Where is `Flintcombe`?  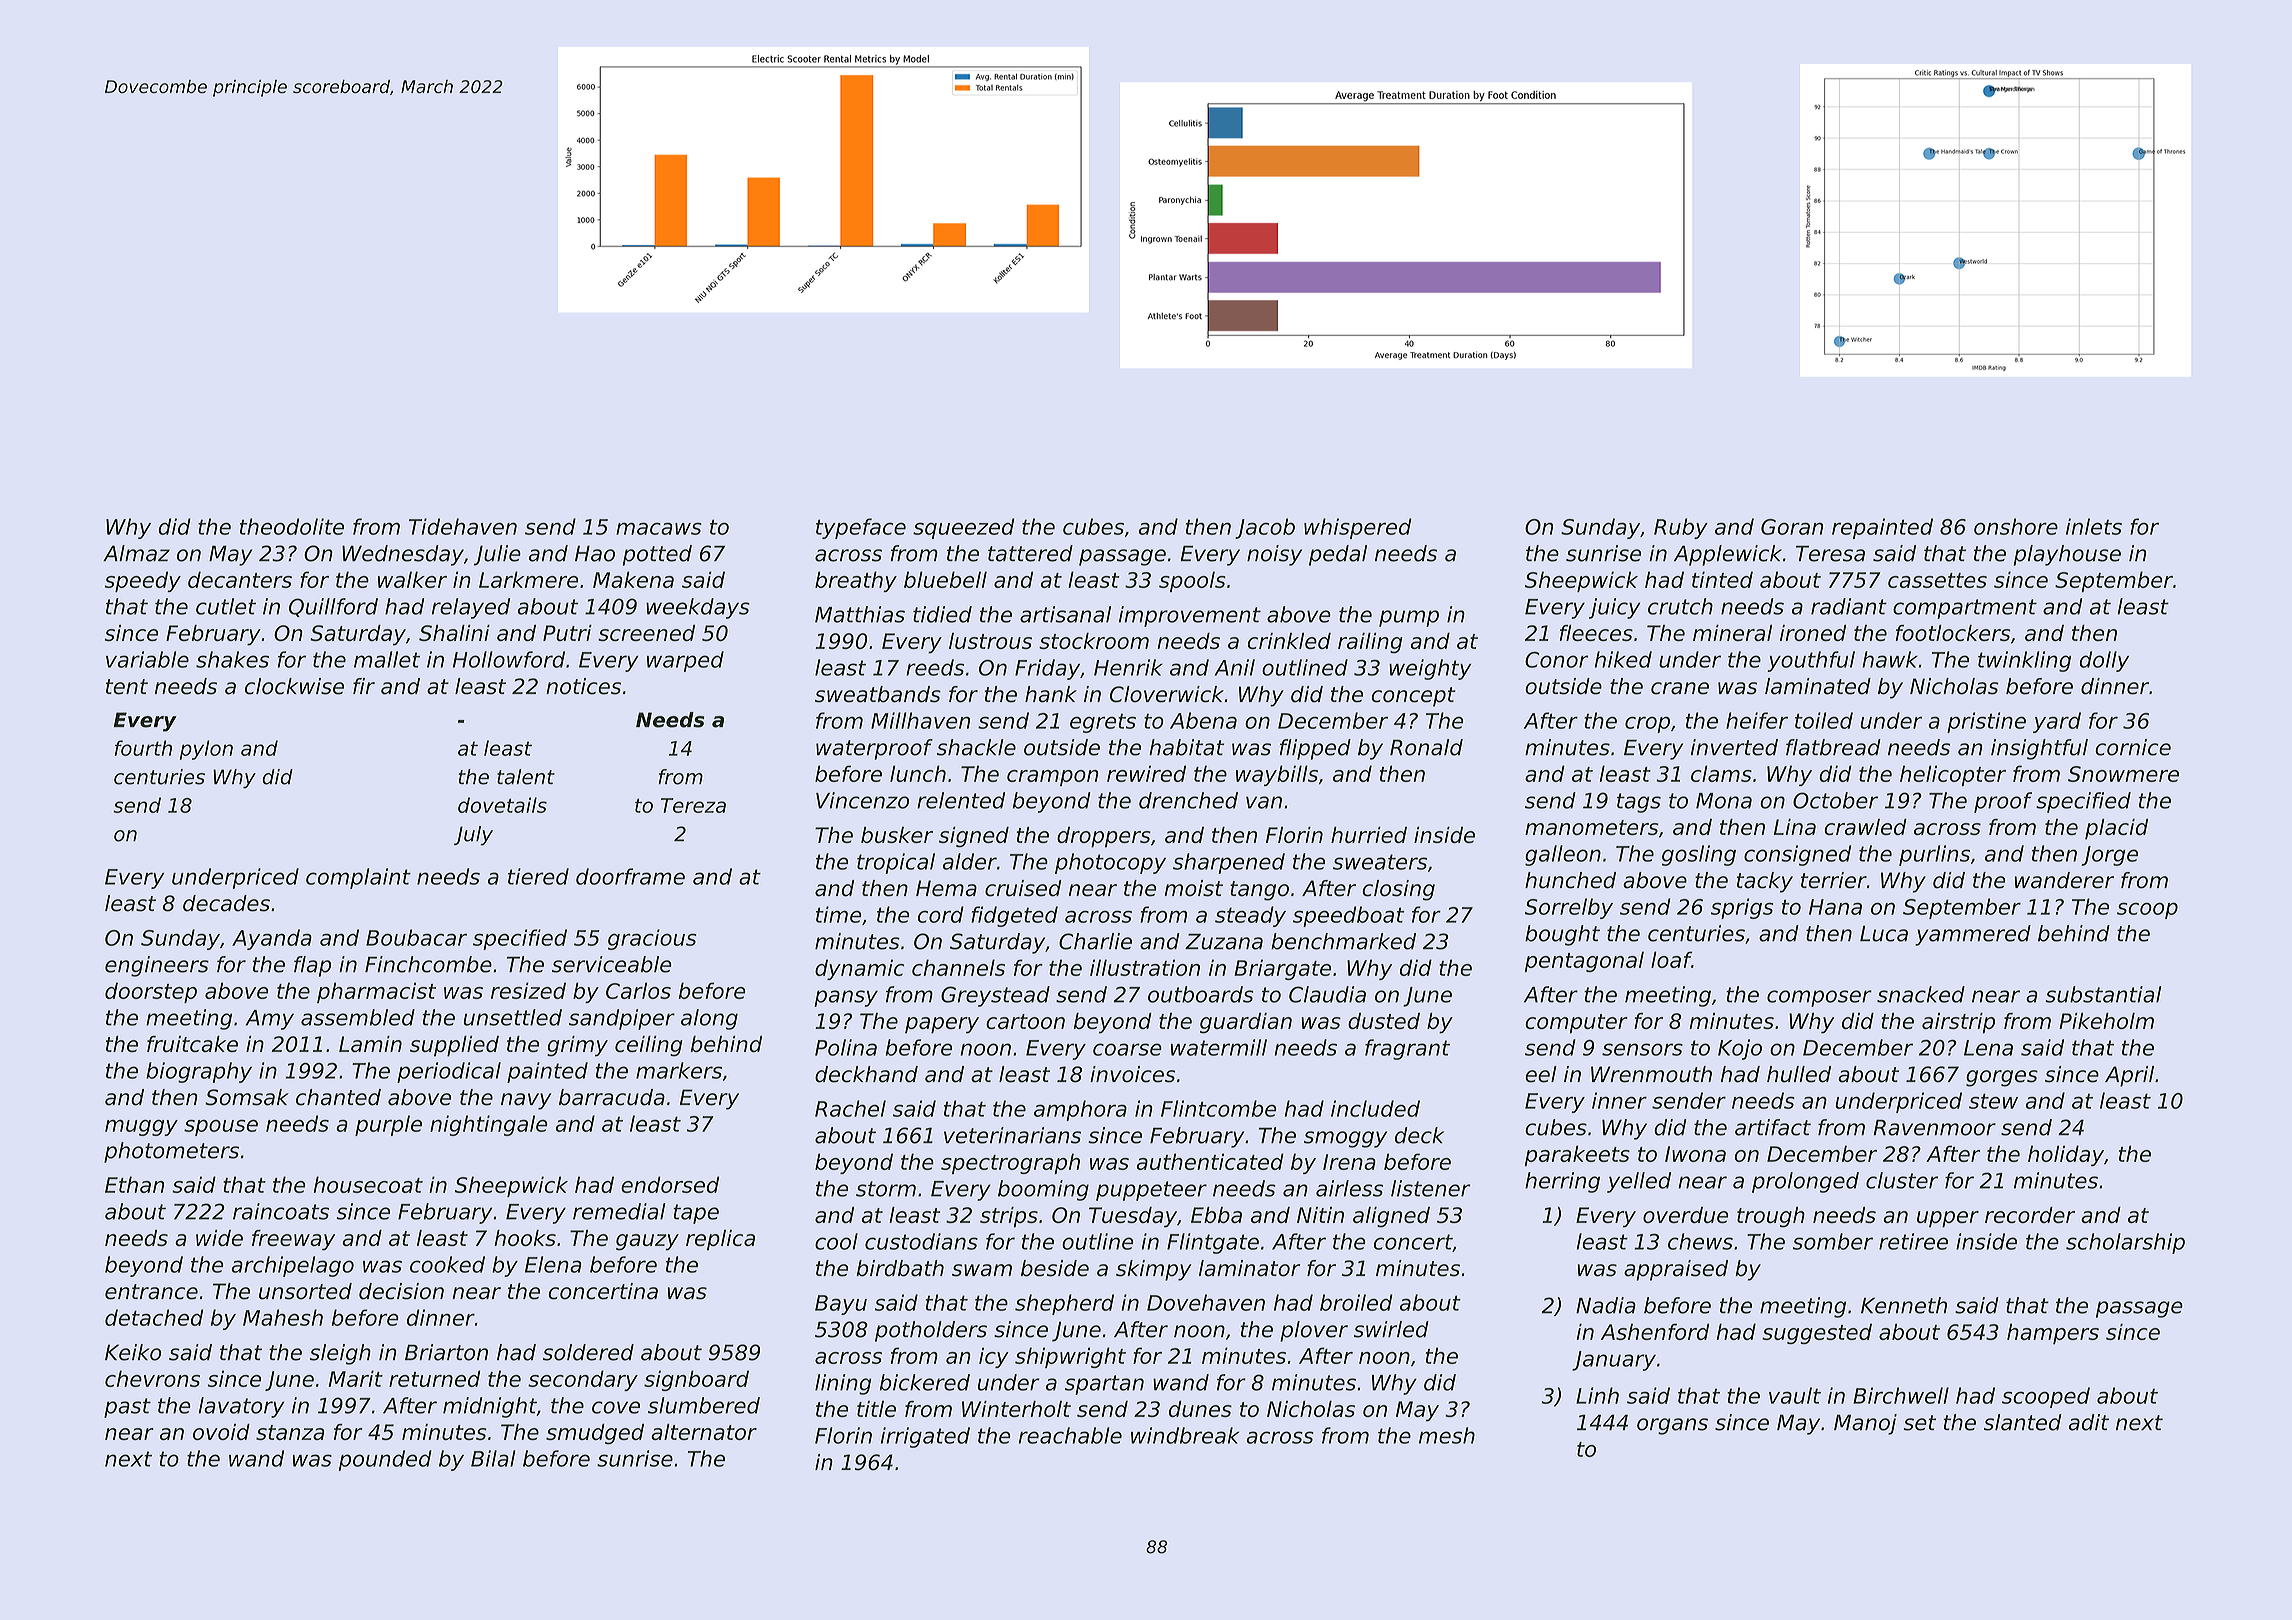 Flintcombe is located at coordinates (1219, 1108).
